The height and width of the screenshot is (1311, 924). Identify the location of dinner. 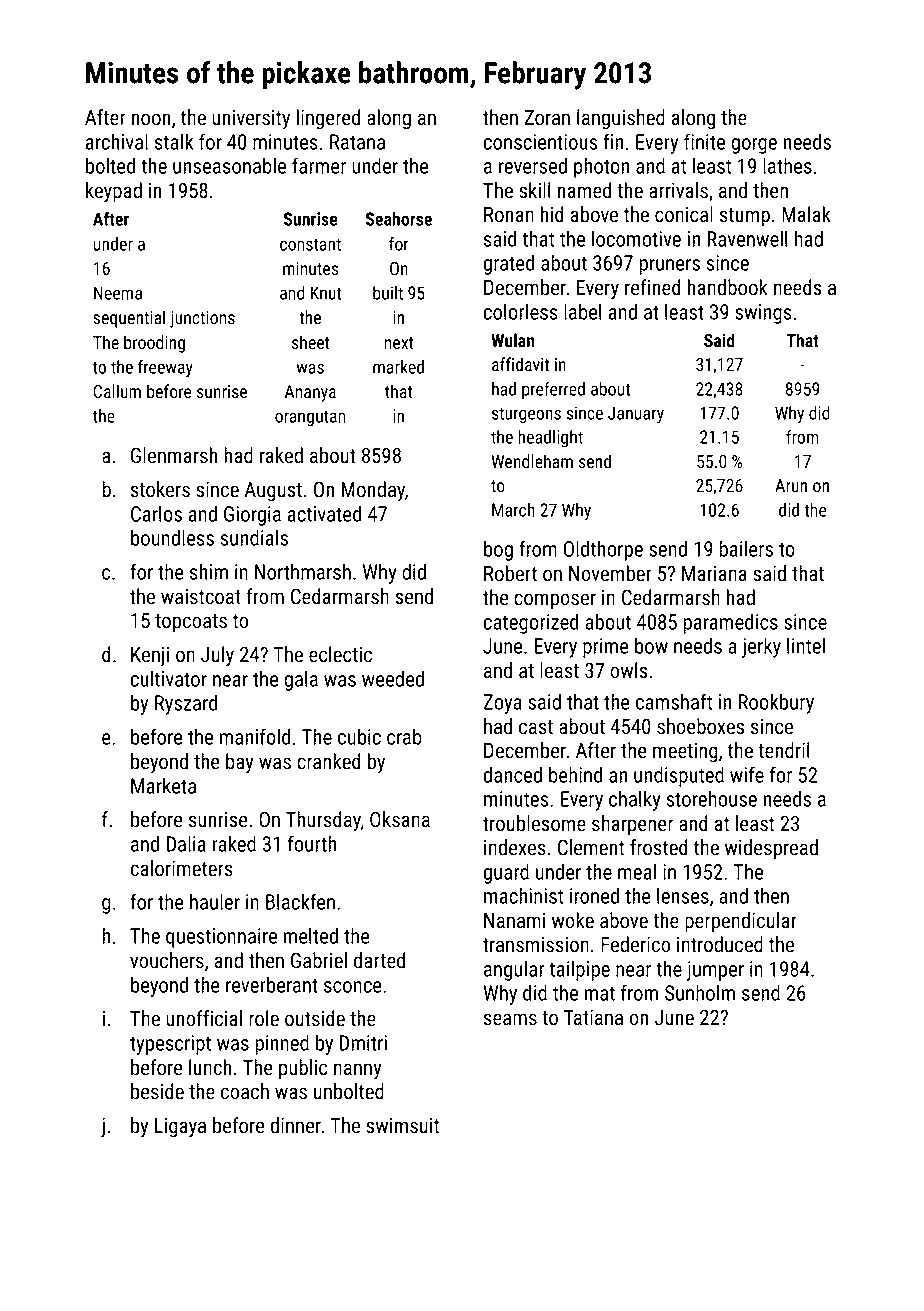
(296, 1125).
